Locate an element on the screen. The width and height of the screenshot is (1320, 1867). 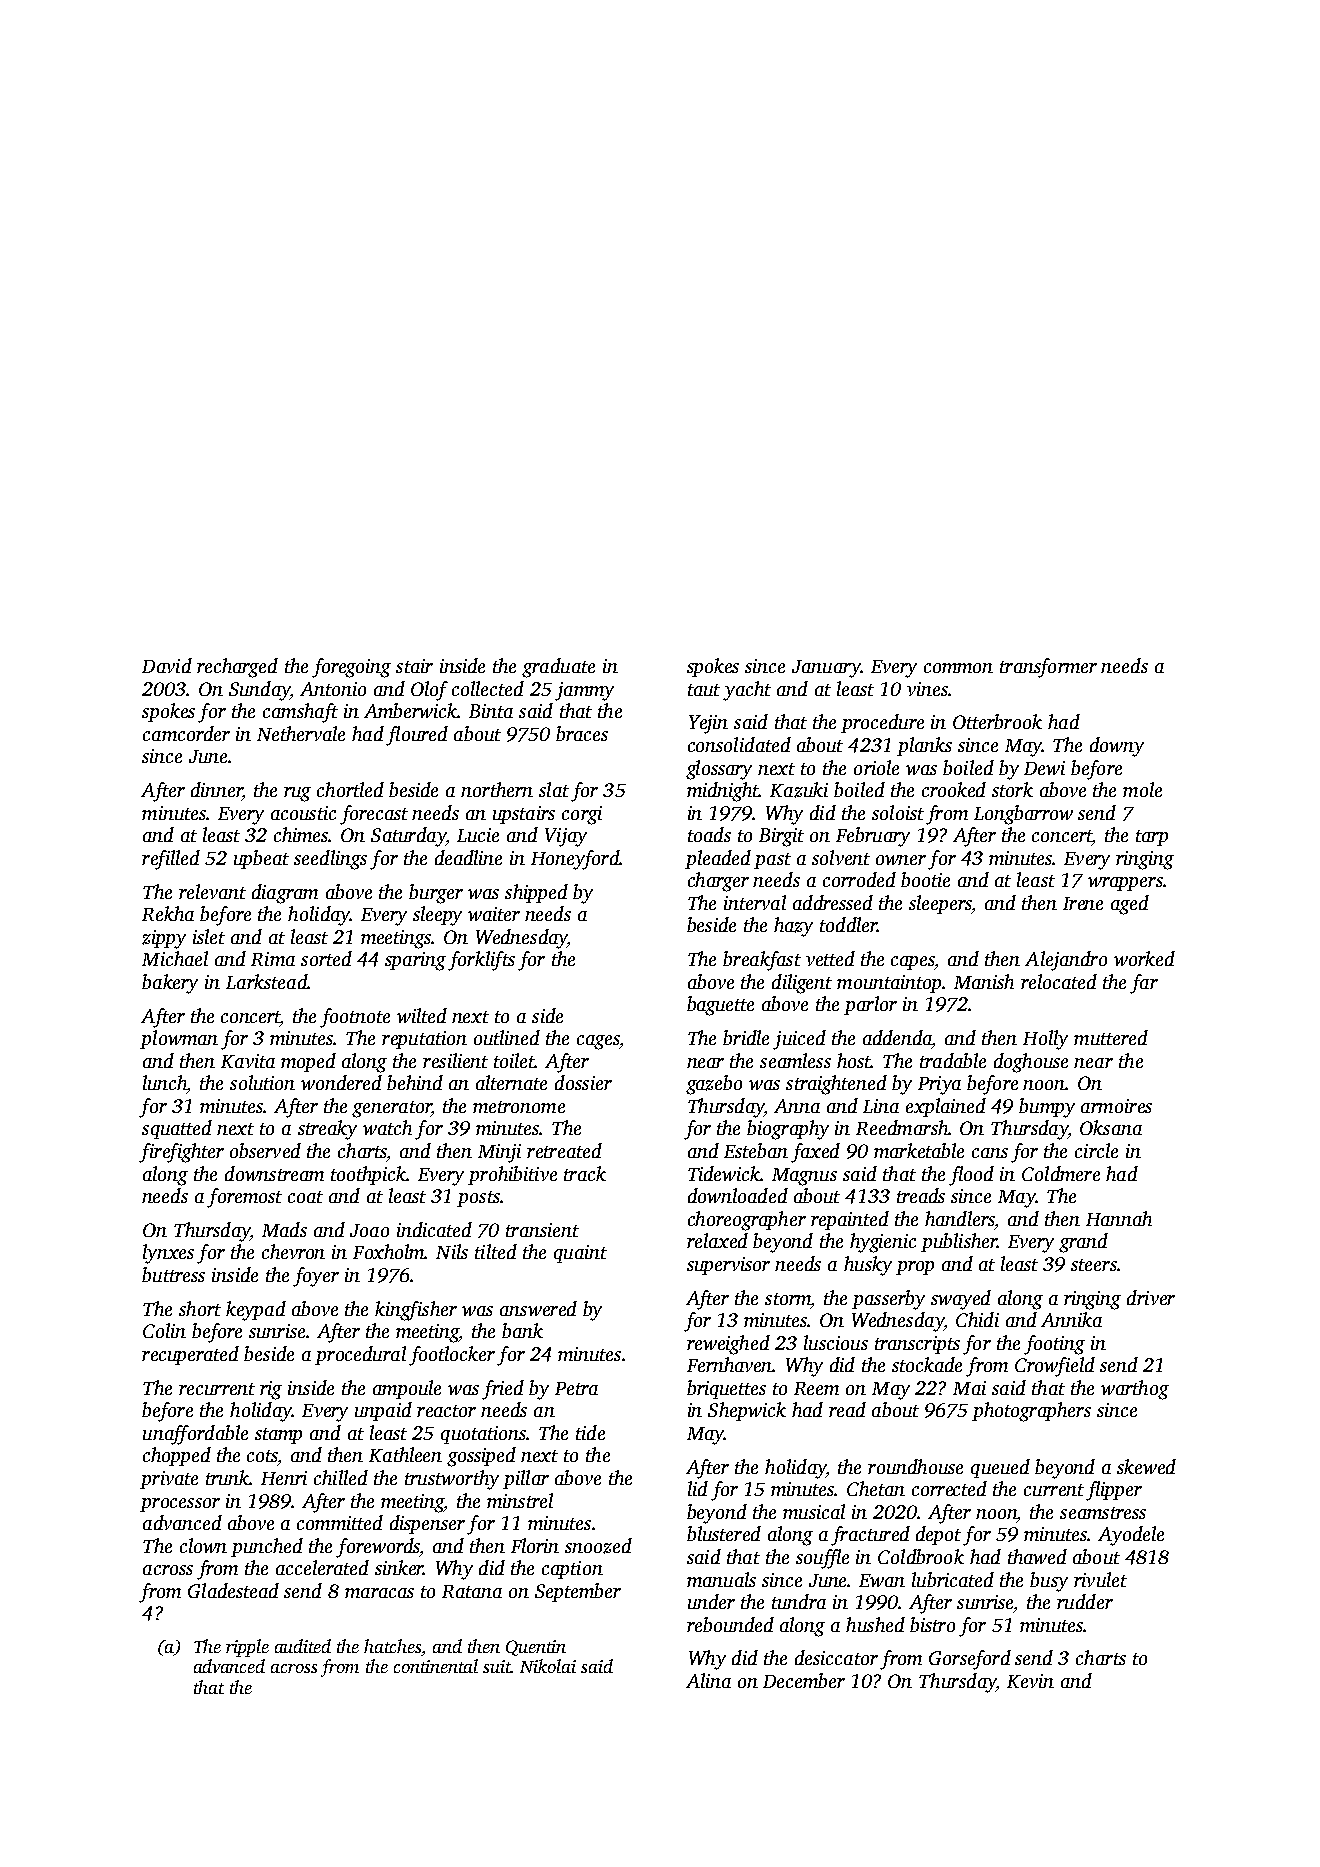
David is located at coordinates (167, 665).
